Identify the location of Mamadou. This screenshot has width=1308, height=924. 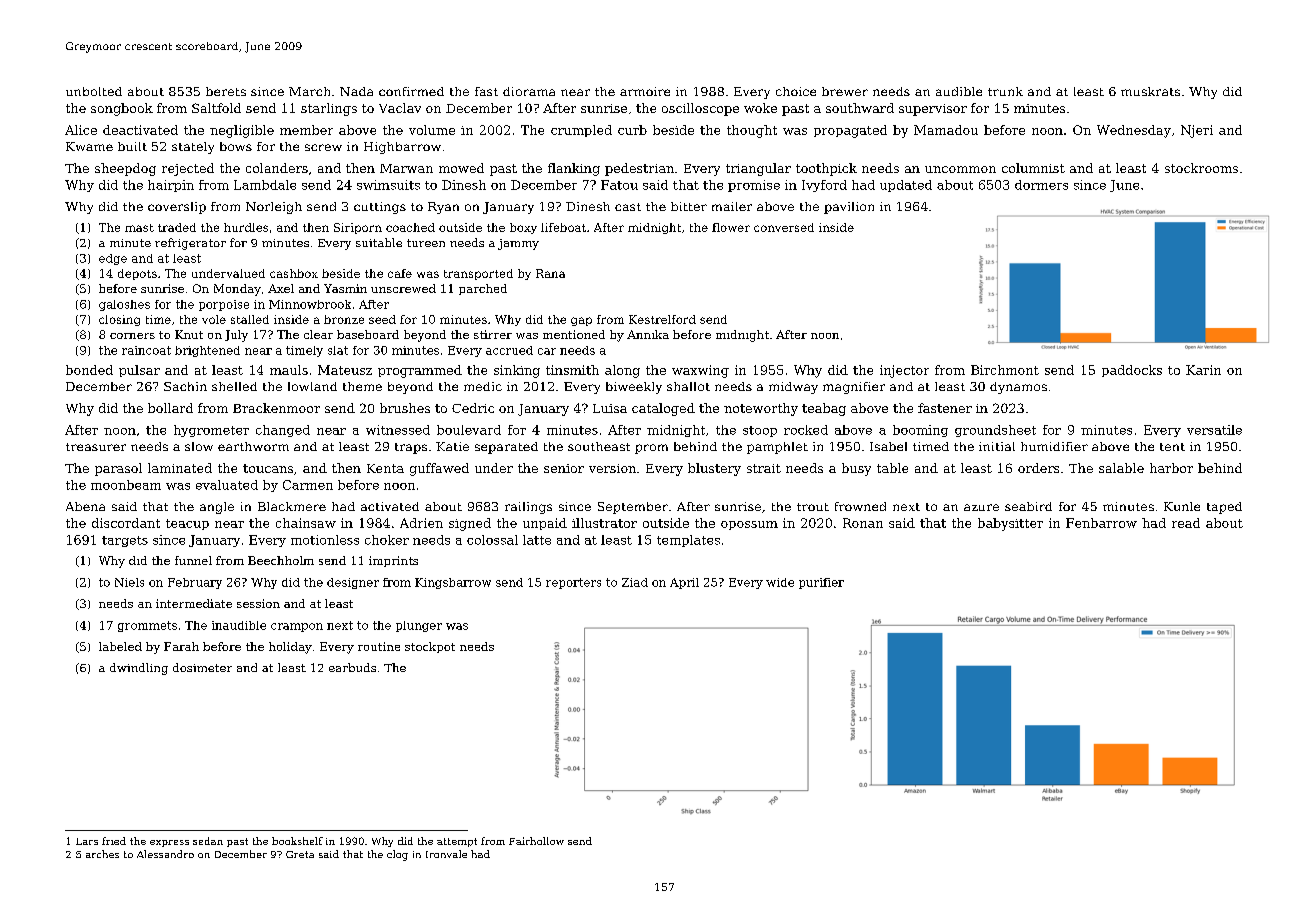
(946, 130).
